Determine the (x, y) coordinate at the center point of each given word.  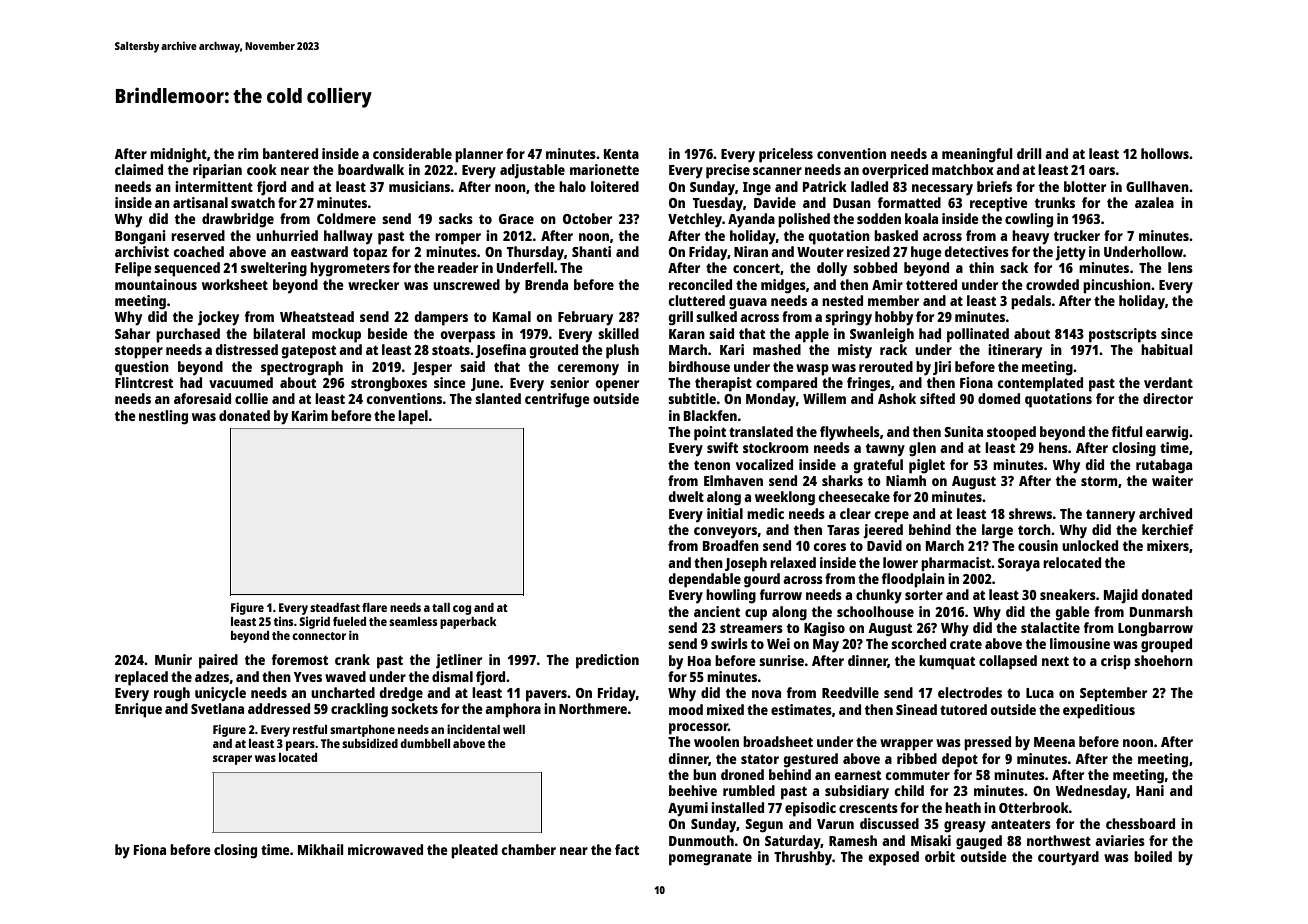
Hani (1150, 790)
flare (374, 607)
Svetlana (217, 708)
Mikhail (321, 849)
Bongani (140, 237)
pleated (474, 851)
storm (1099, 481)
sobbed (875, 267)
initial (725, 513)
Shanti (591, 251)
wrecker (373, 284)
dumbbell (425, 743)
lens (1180, 267)
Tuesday (718, 204)
